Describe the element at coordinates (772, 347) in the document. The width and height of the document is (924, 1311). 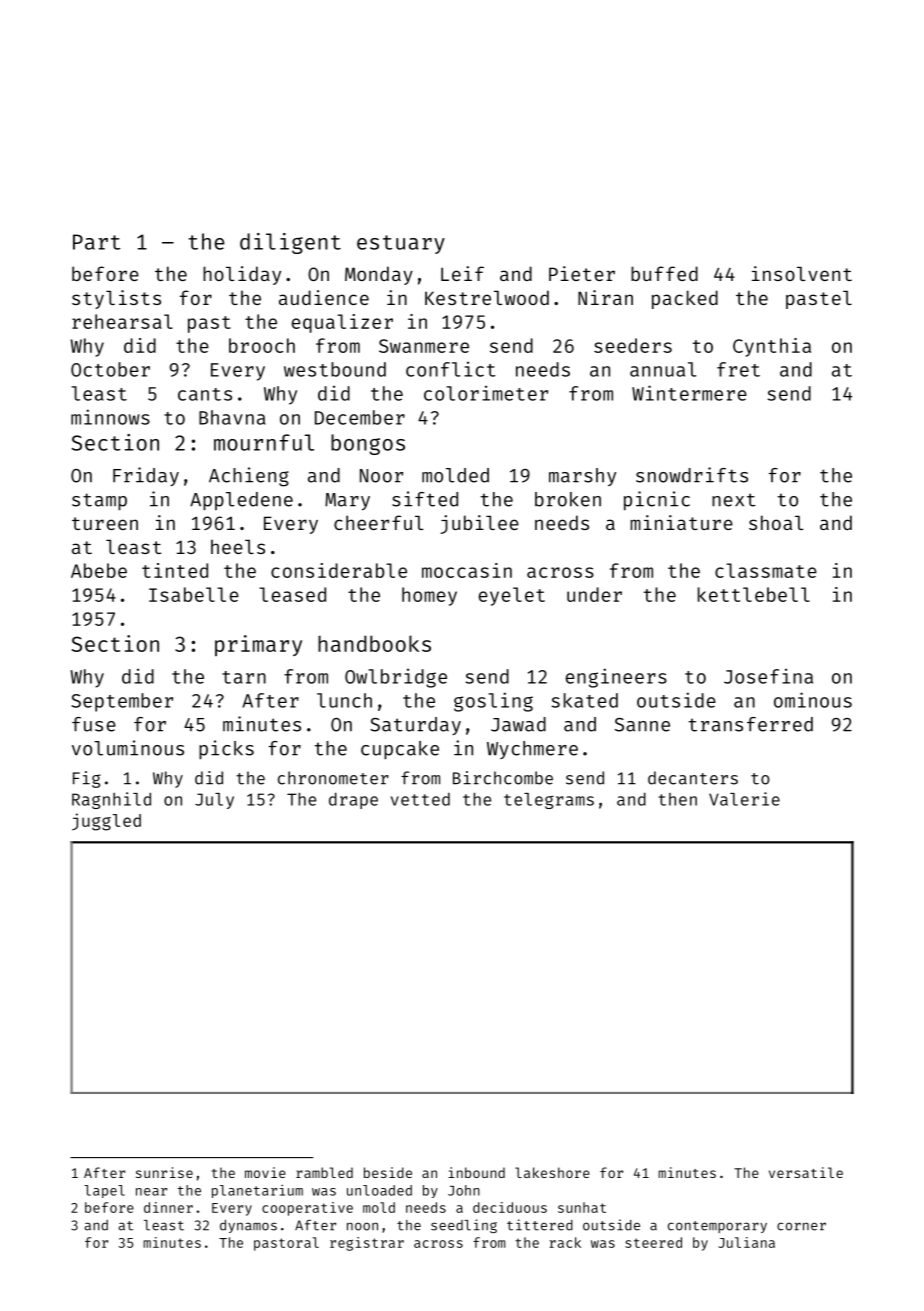
I see `Cynthia` at that location.
